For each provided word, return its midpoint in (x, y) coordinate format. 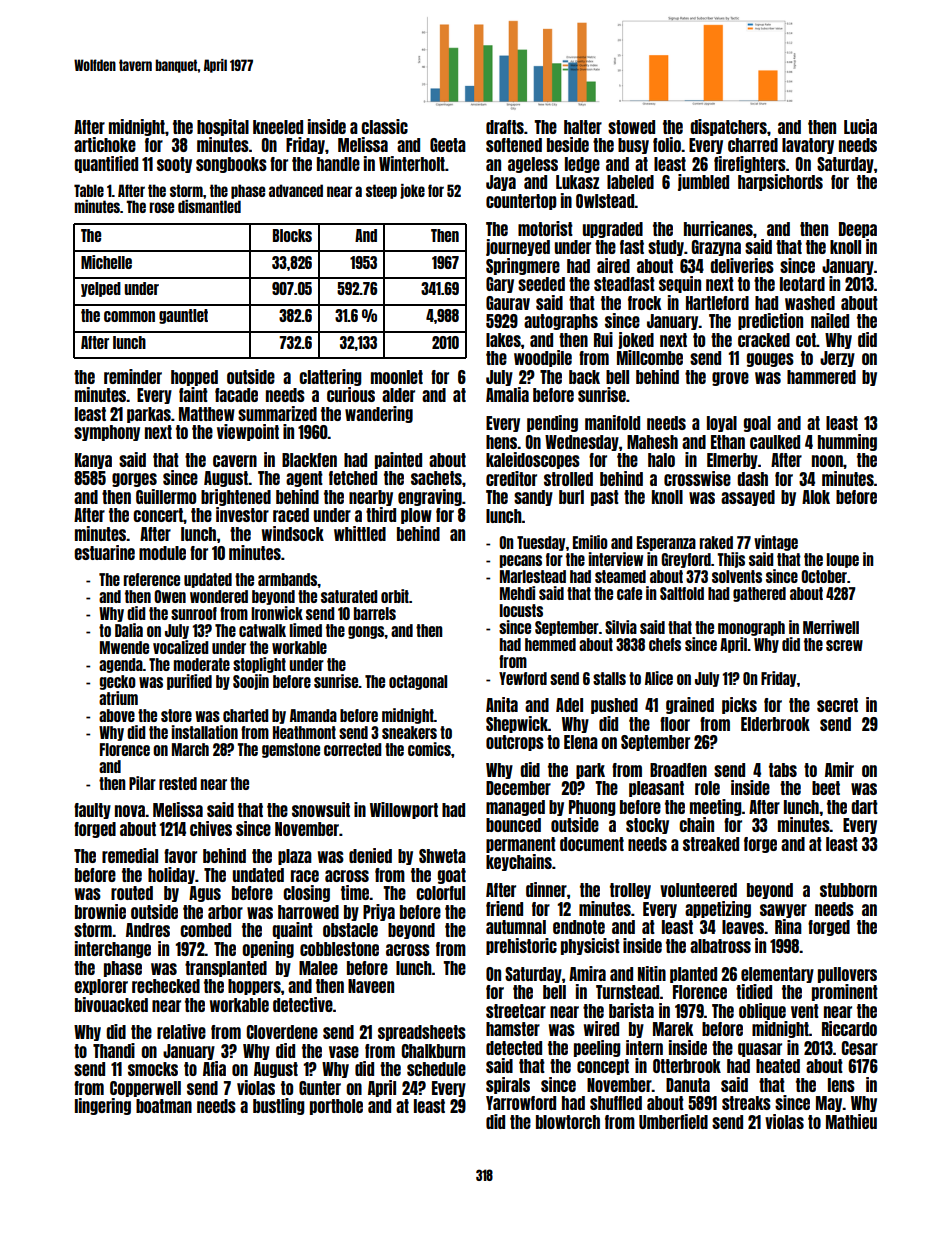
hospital (223, 127)
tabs (783, 770)
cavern (235, 461)
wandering (379, 414)
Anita (502, 704)
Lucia (860, 126)
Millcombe (650, 357)
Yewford (523, 678)
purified (189, 682)
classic (384, 126)
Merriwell (831, 627)
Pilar (142, 783)
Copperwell (145, 1089)
